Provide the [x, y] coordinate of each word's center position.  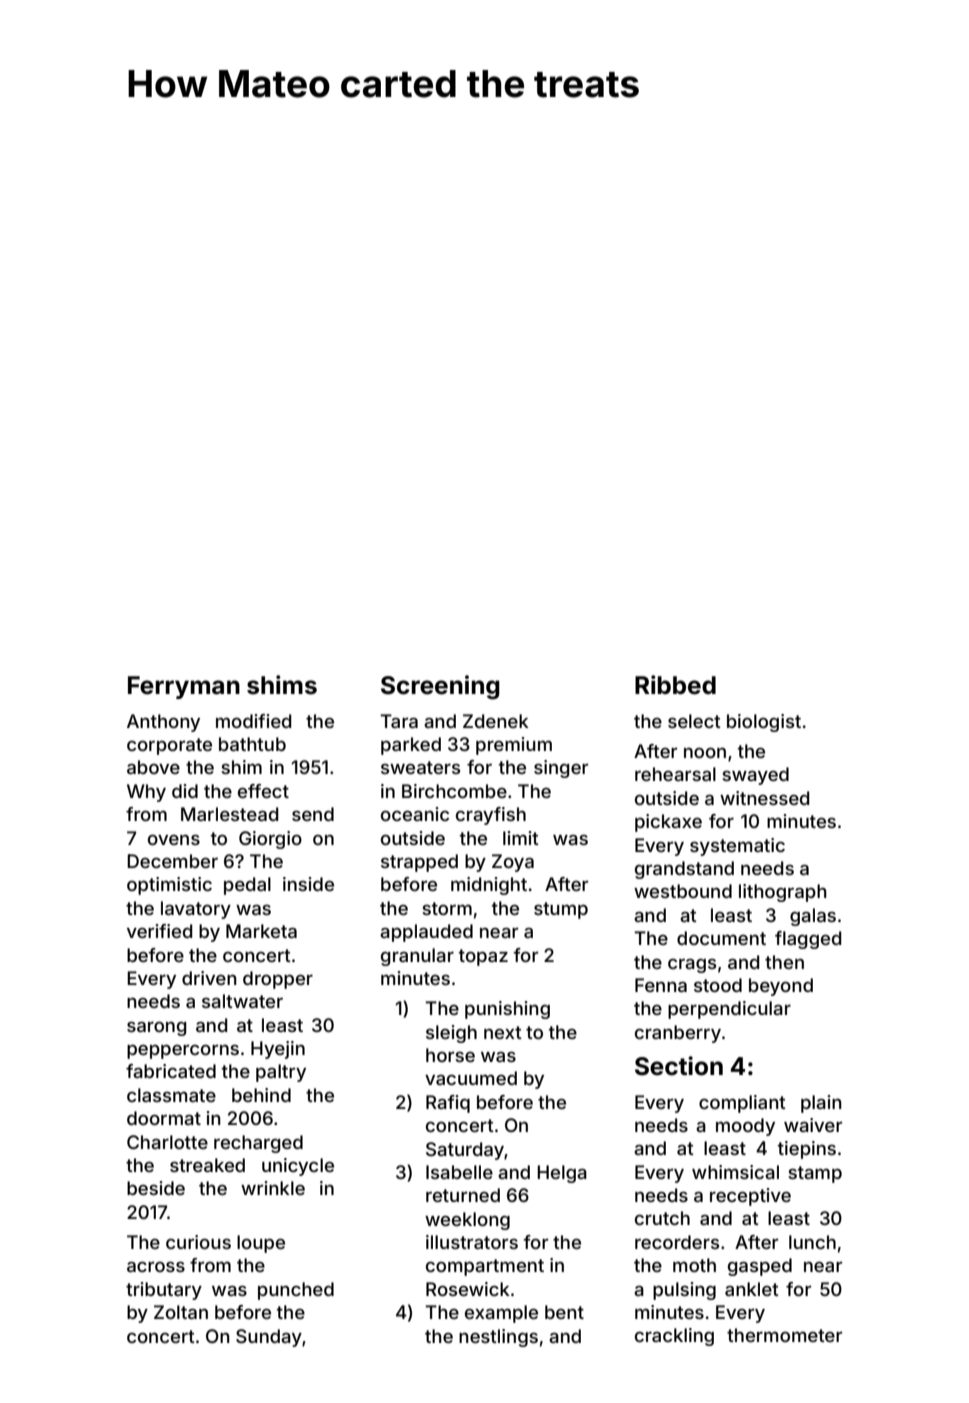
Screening [440, 687]
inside [308, 884]
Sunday [269, 1338]
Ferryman [184, 687]
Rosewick [468, 1289]
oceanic [415, 814]
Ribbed [675, 685]
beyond [781, 987]
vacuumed [471, 1078]
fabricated [171, 1071]
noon [705, 752]
